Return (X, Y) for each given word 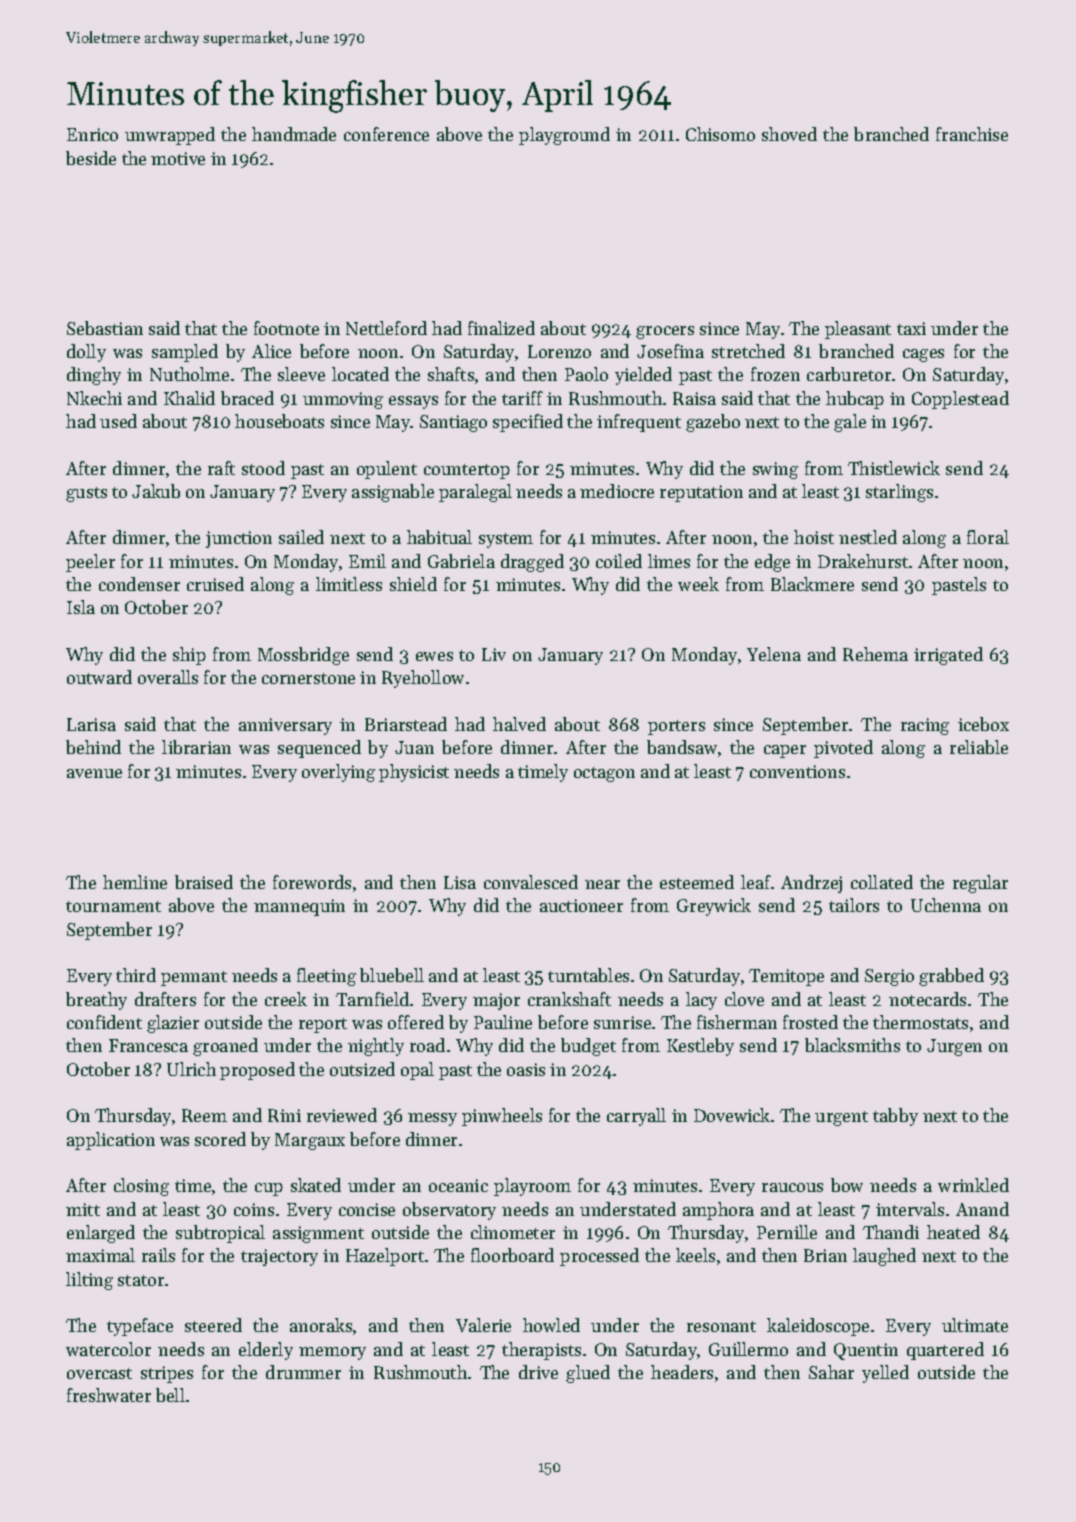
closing (141, 1187)
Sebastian (105, 328)
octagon (604, 774)
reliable (979, 747)
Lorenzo (559, 351)
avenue (94, 773)
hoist (814, 537)
